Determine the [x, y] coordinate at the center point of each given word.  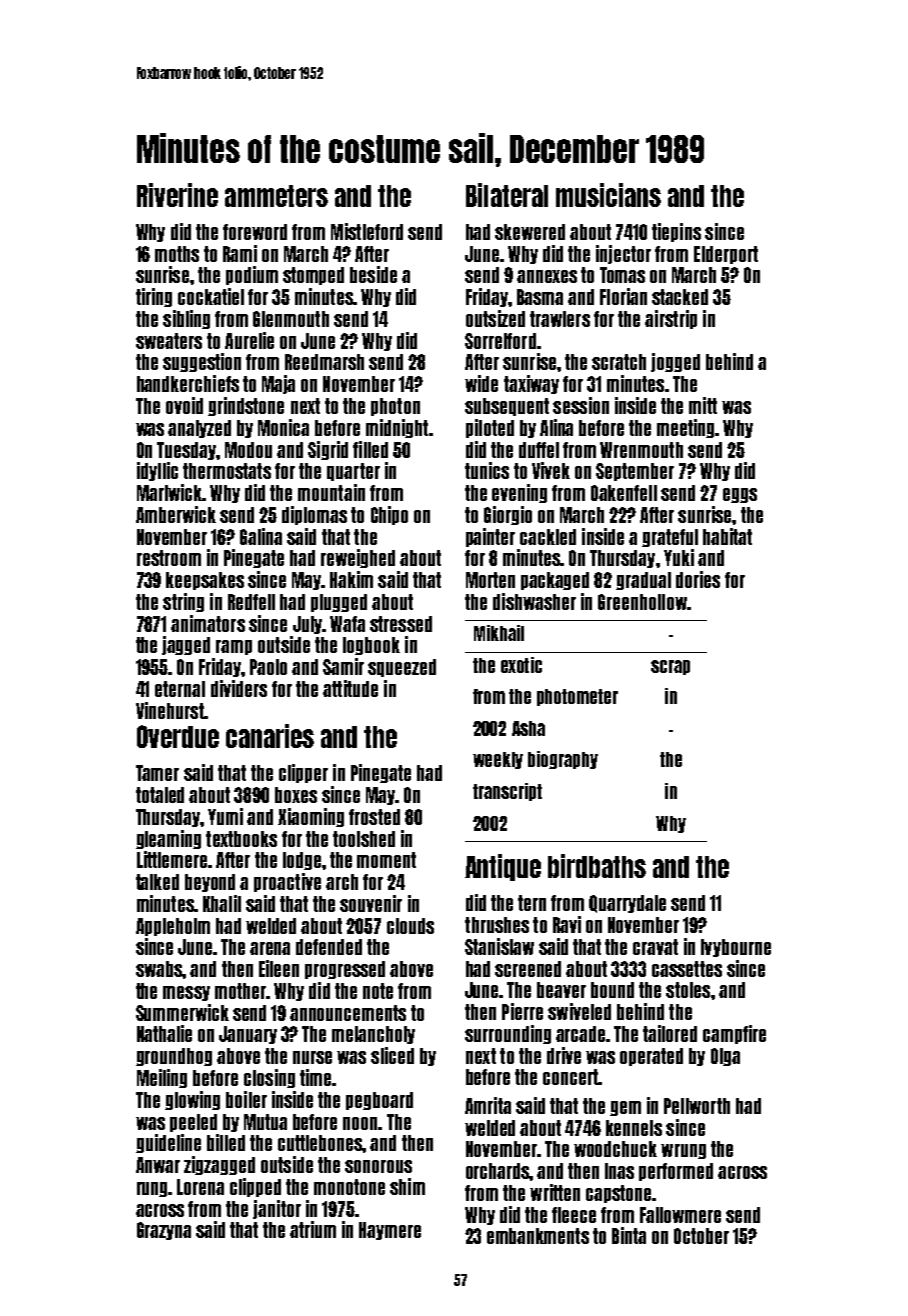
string [183, 602]
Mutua [265, 1122]
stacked [680, 297]
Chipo [389, 515]
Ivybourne [736, 948]
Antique [503, 867]
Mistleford [367, 231]
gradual [643, 581]
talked [157, 882]
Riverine [177, 195]
